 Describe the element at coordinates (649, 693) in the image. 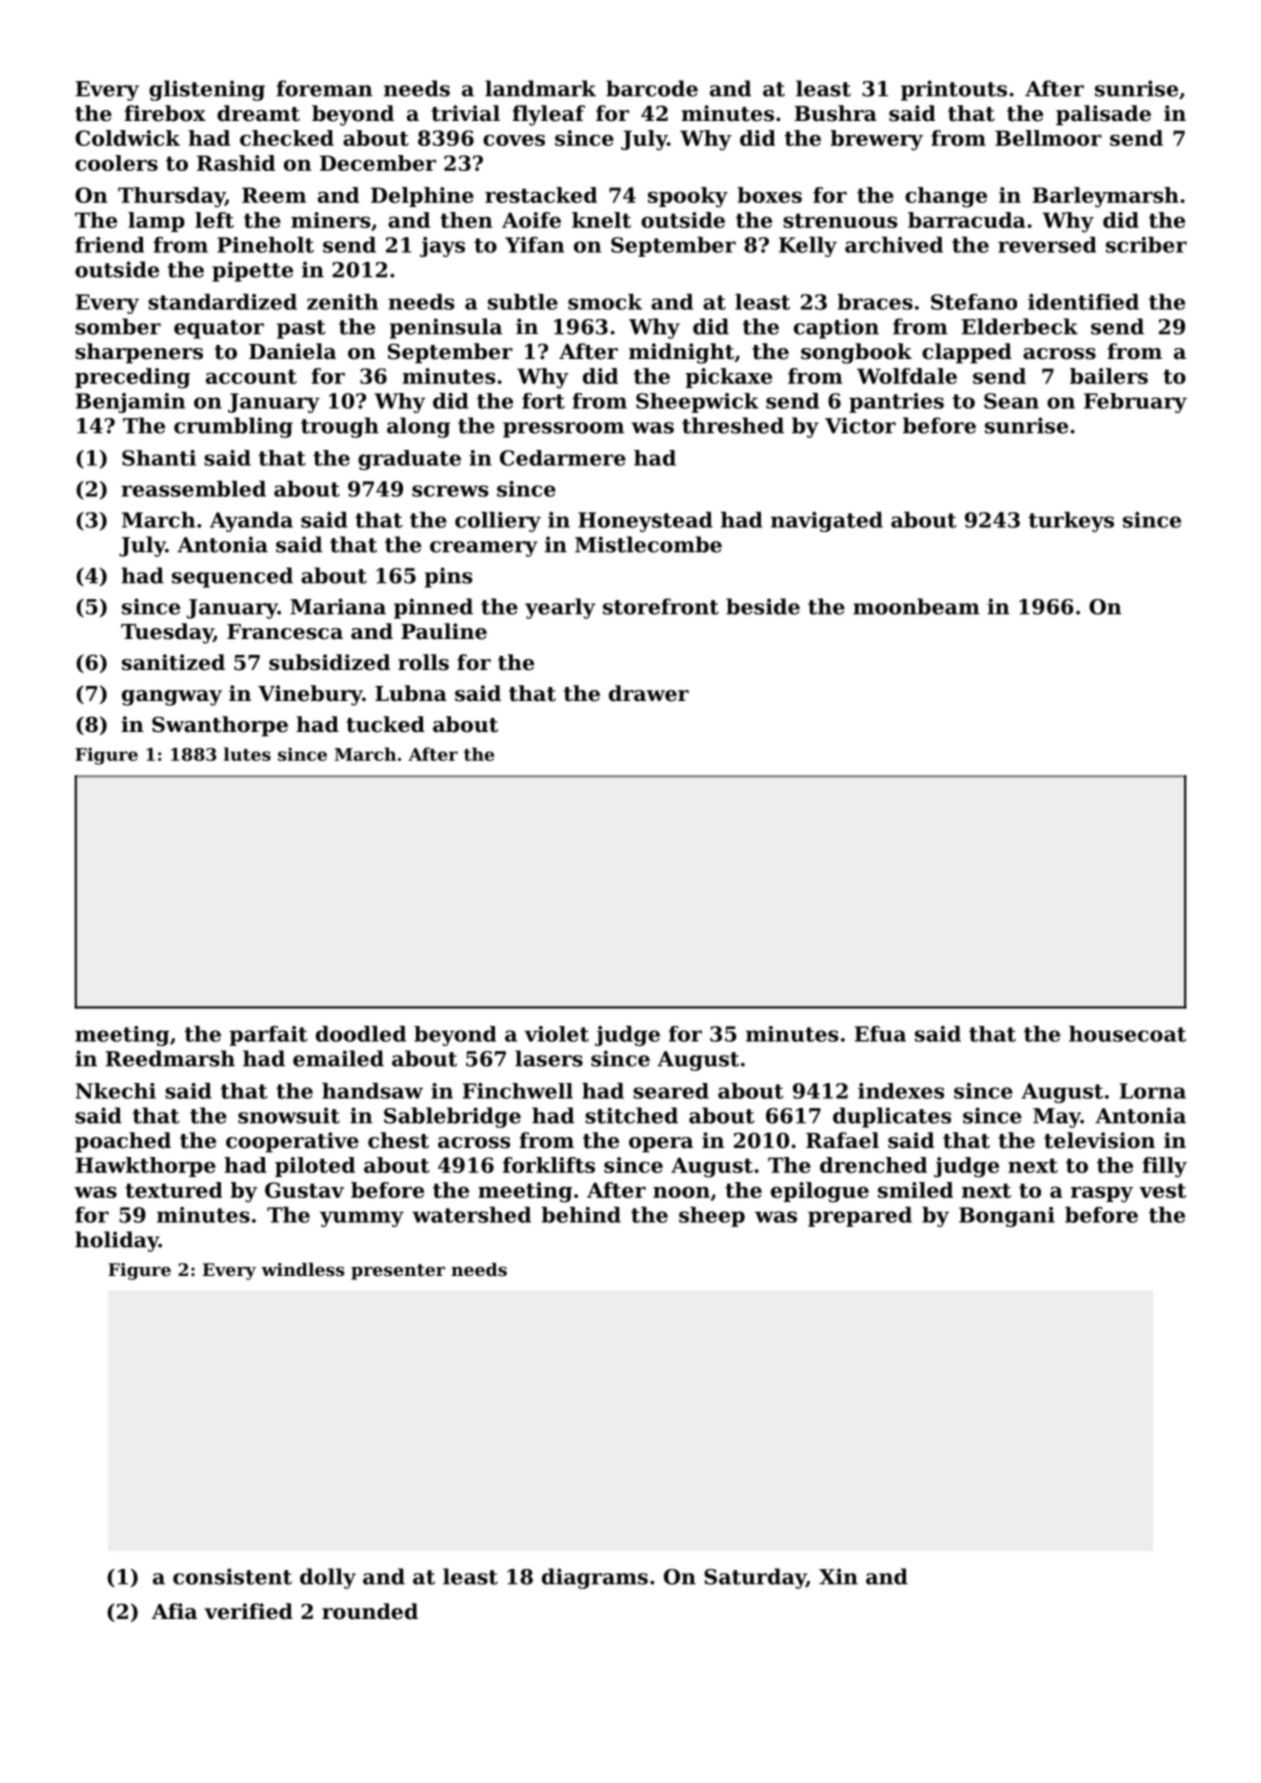

I see `drawer` at that location.
